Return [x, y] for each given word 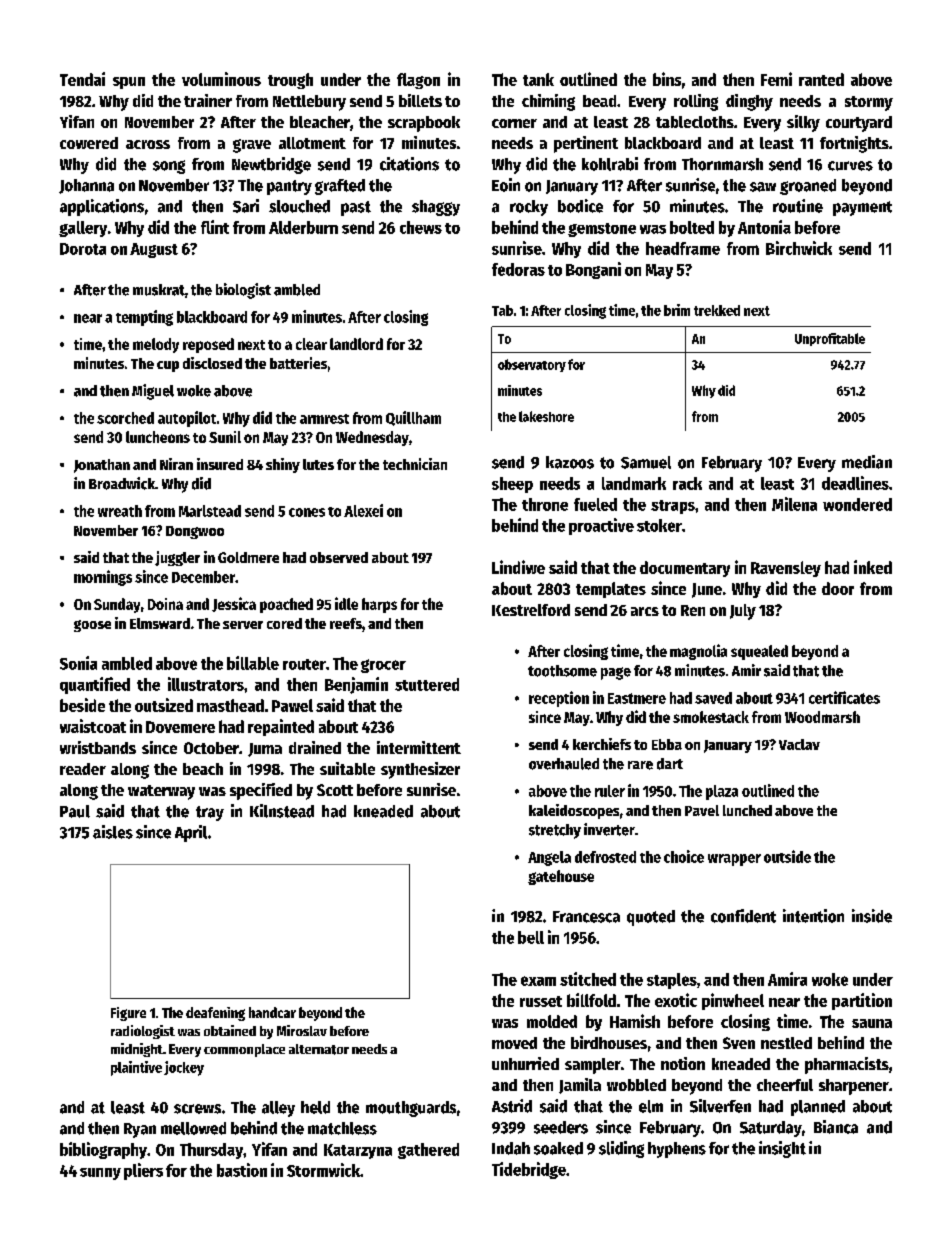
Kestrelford [531, 610]
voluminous [221, 79]
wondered [857, 504]
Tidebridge [529, 1170]
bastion [242, 1170]
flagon [418, 81]
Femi [776, 79]
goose [92, 626]
